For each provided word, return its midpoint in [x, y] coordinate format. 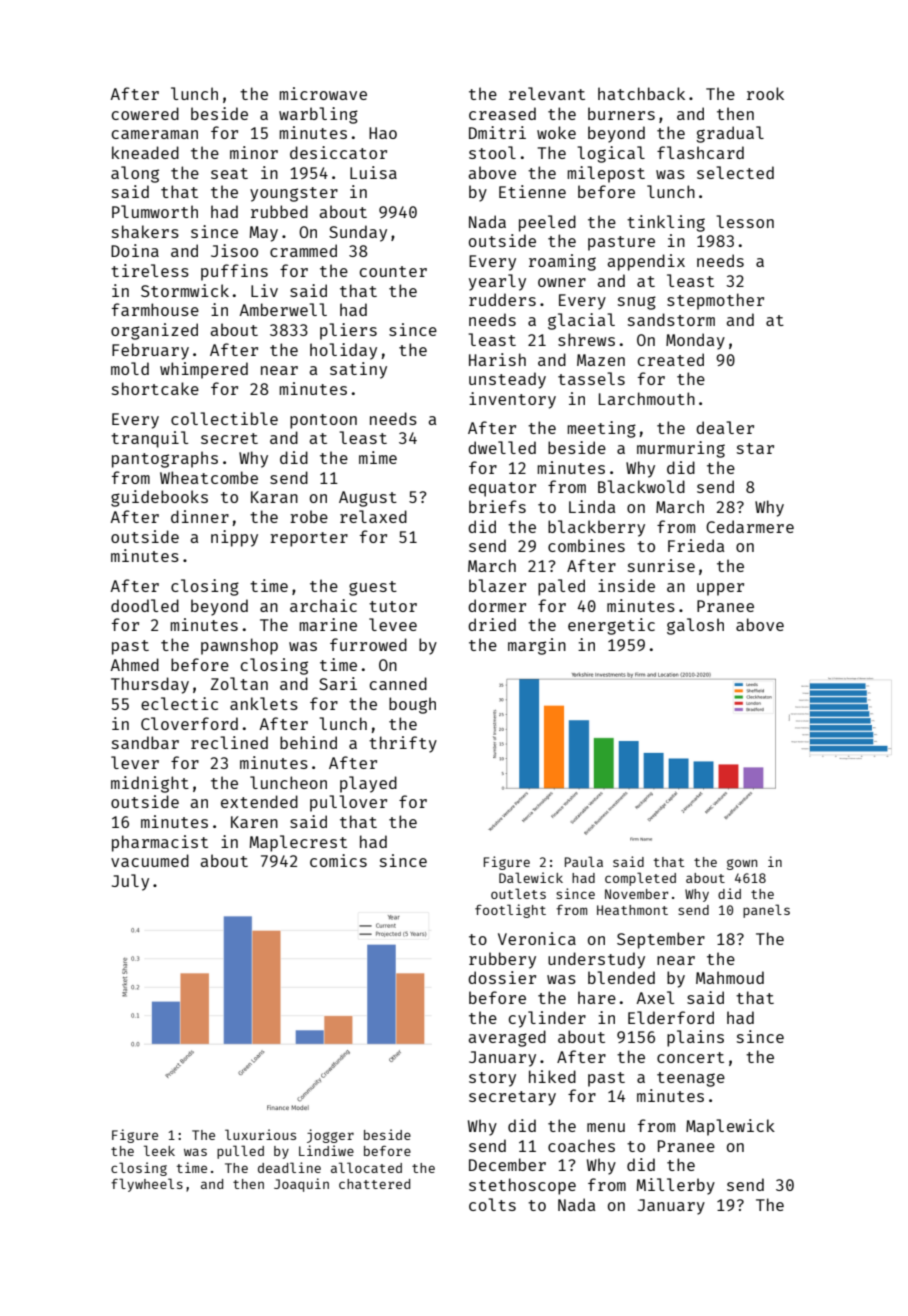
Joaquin [301, 1185]
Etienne [532, 191]
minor [254, 152]
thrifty [403, 744]
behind [308, 742]
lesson [745, 221]
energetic [611, 626]
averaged [507, 1038]
